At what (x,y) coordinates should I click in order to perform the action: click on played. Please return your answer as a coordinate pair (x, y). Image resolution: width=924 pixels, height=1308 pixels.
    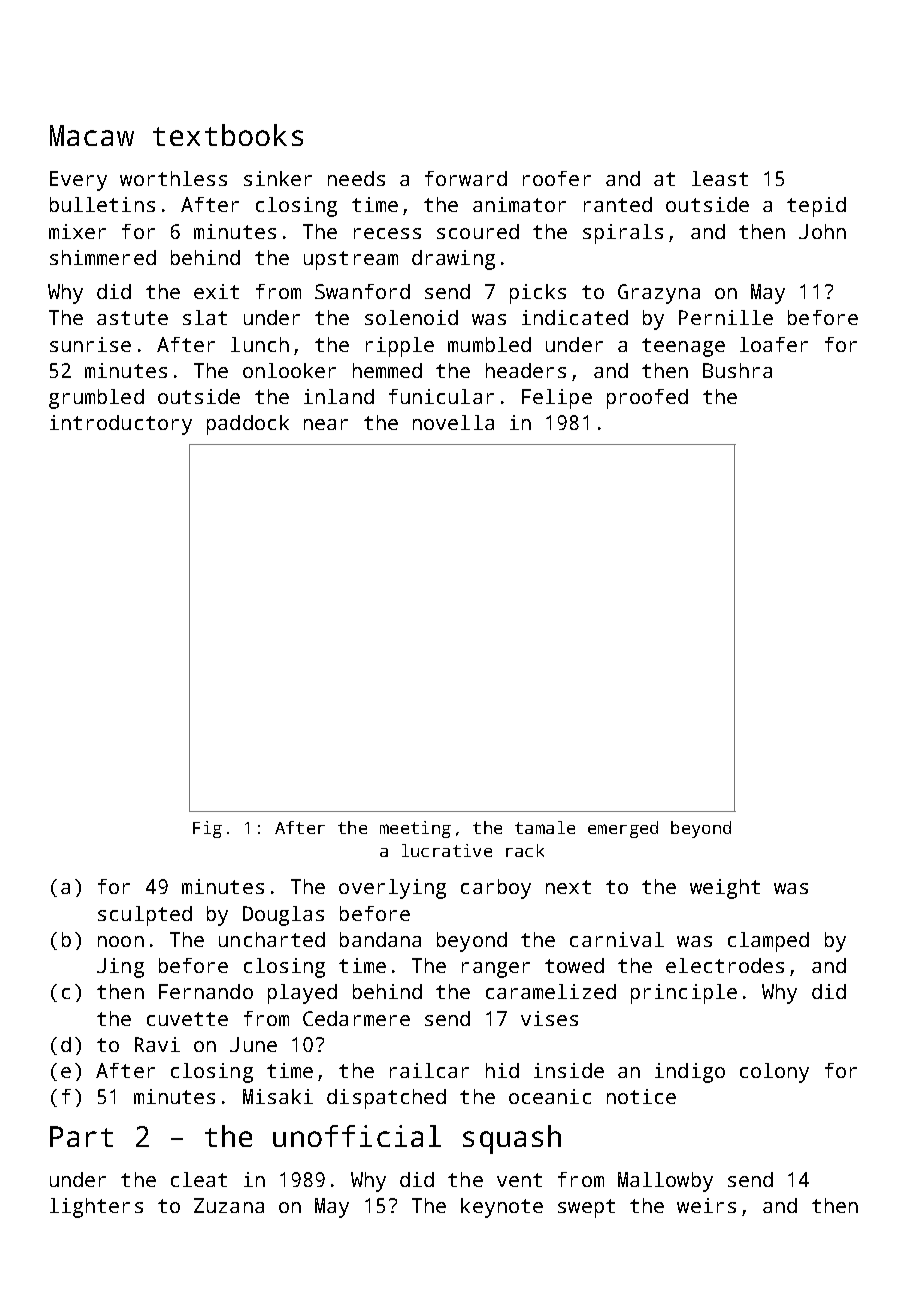
    Looking at the image, I should click on (302, 994).
